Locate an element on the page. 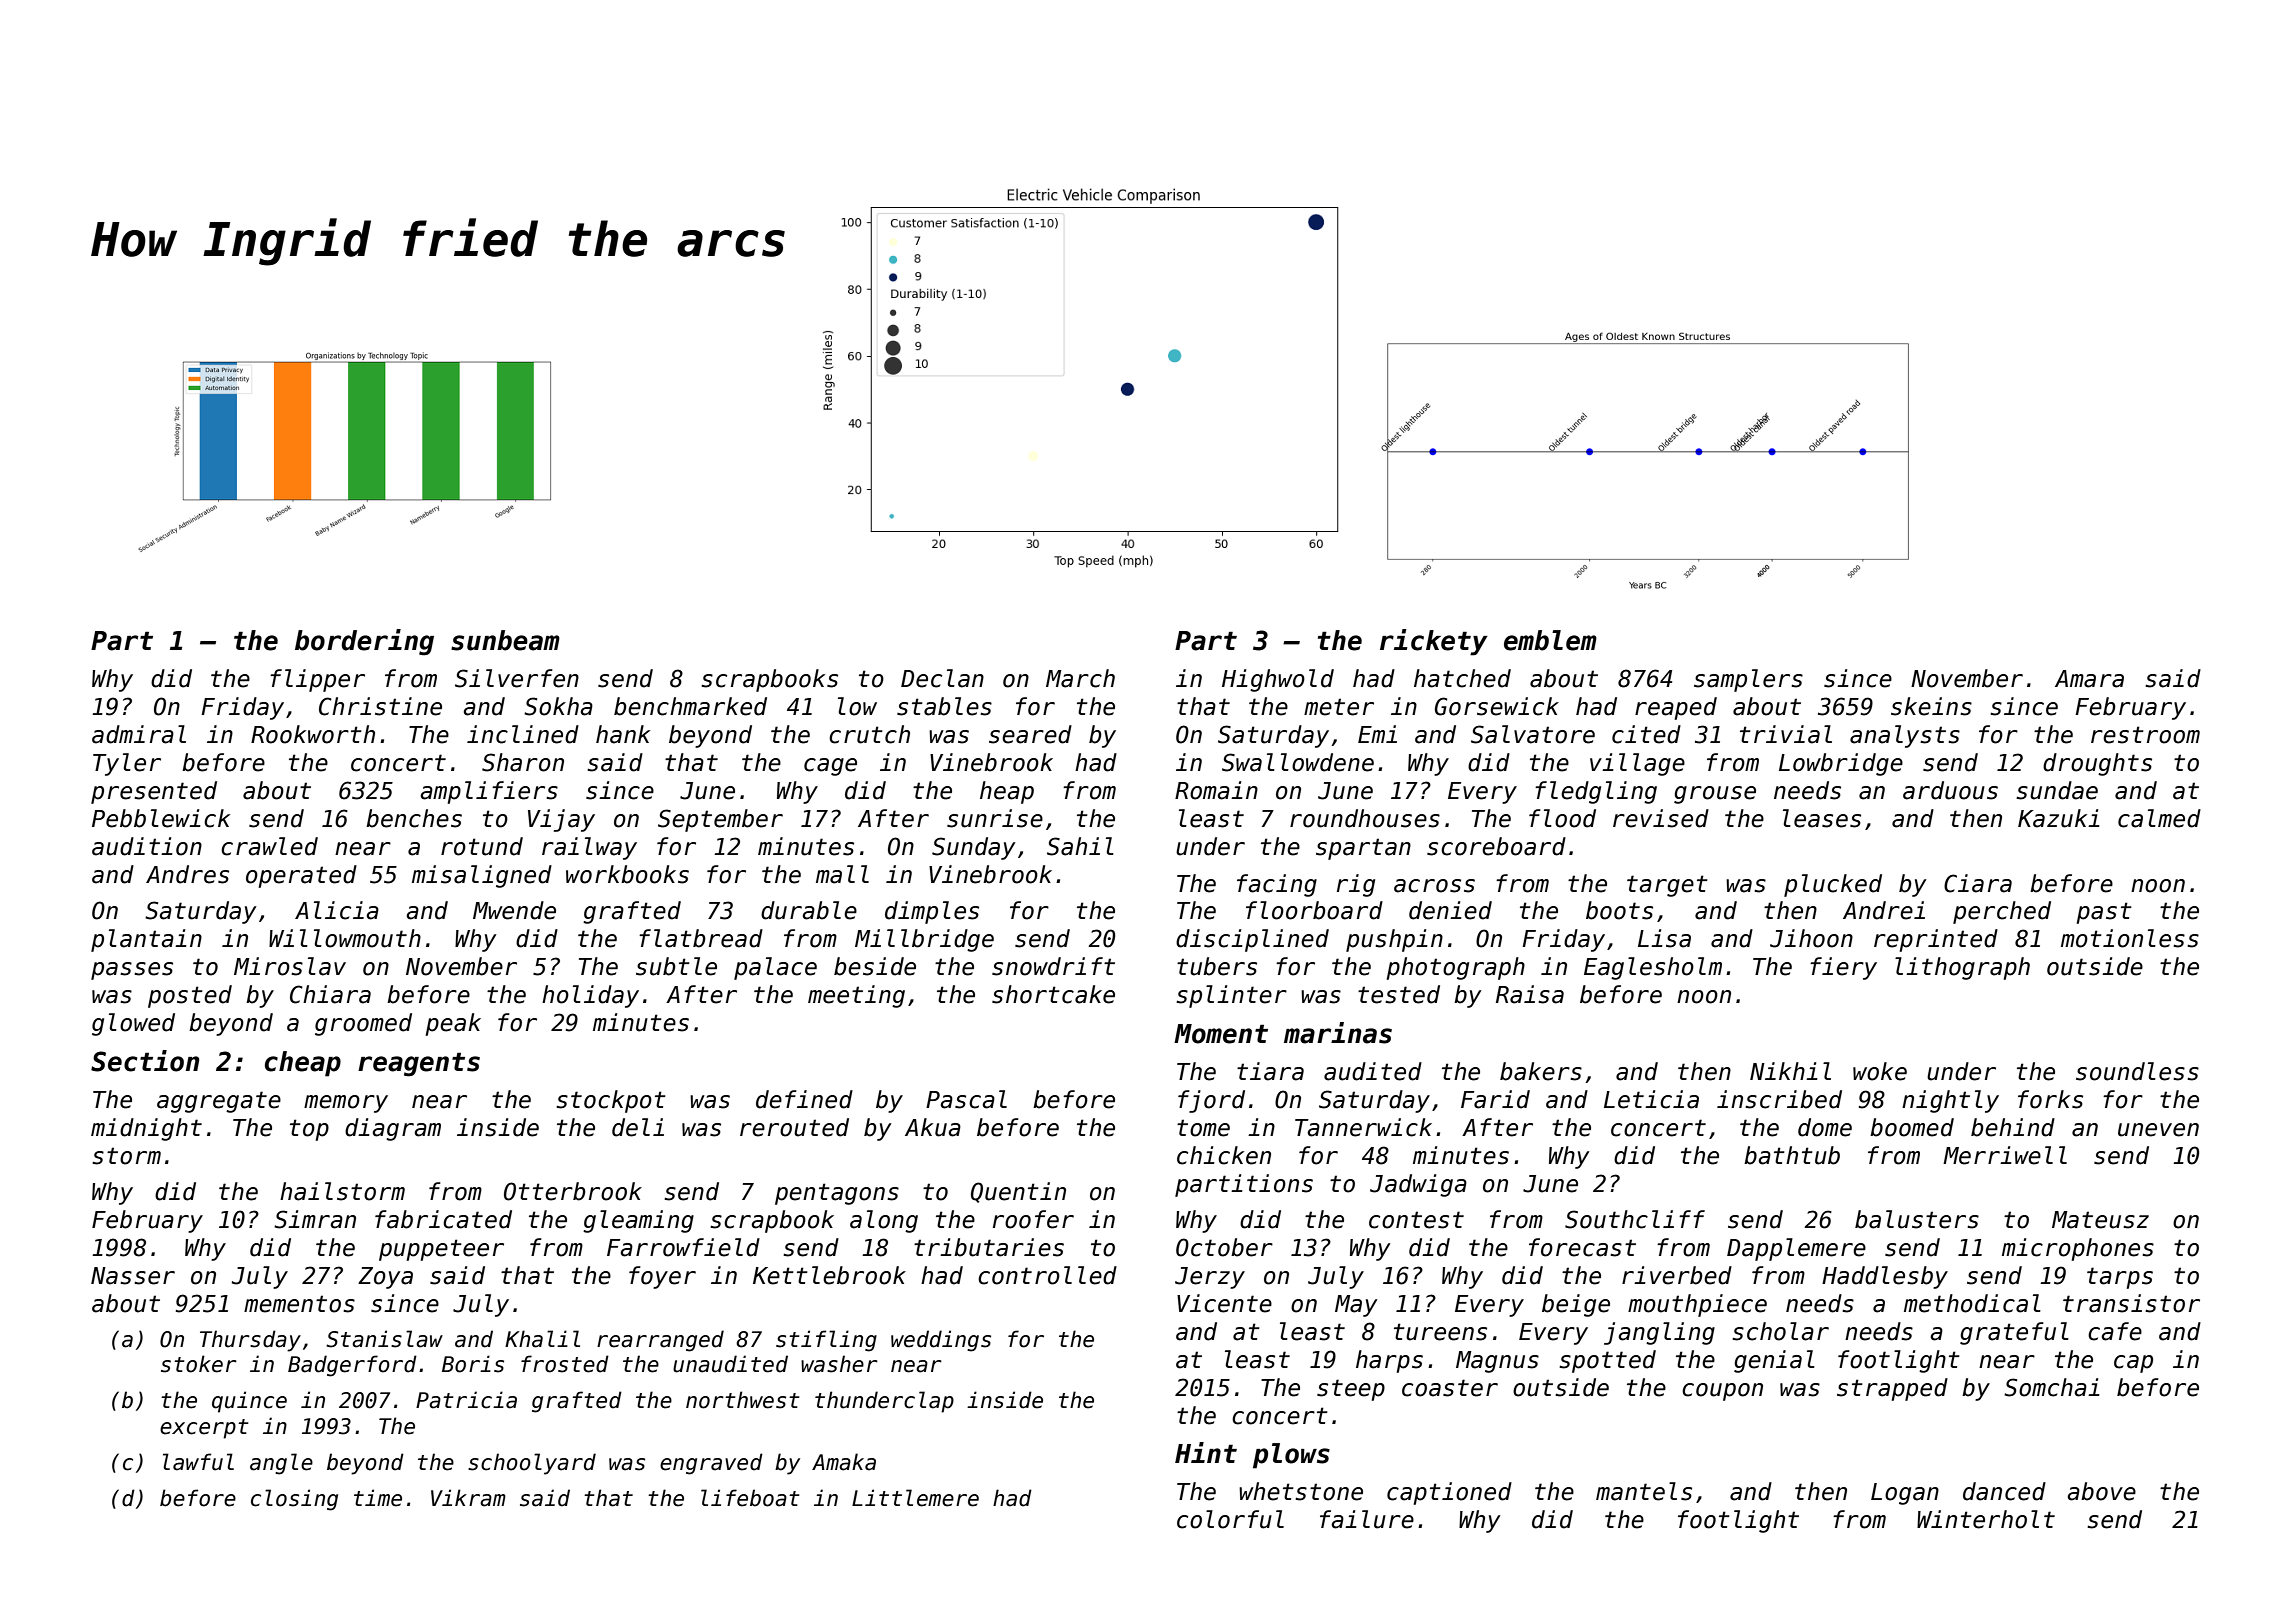 This page has width=2292, height=1620. plantain is located at coordinates (146, 940).
